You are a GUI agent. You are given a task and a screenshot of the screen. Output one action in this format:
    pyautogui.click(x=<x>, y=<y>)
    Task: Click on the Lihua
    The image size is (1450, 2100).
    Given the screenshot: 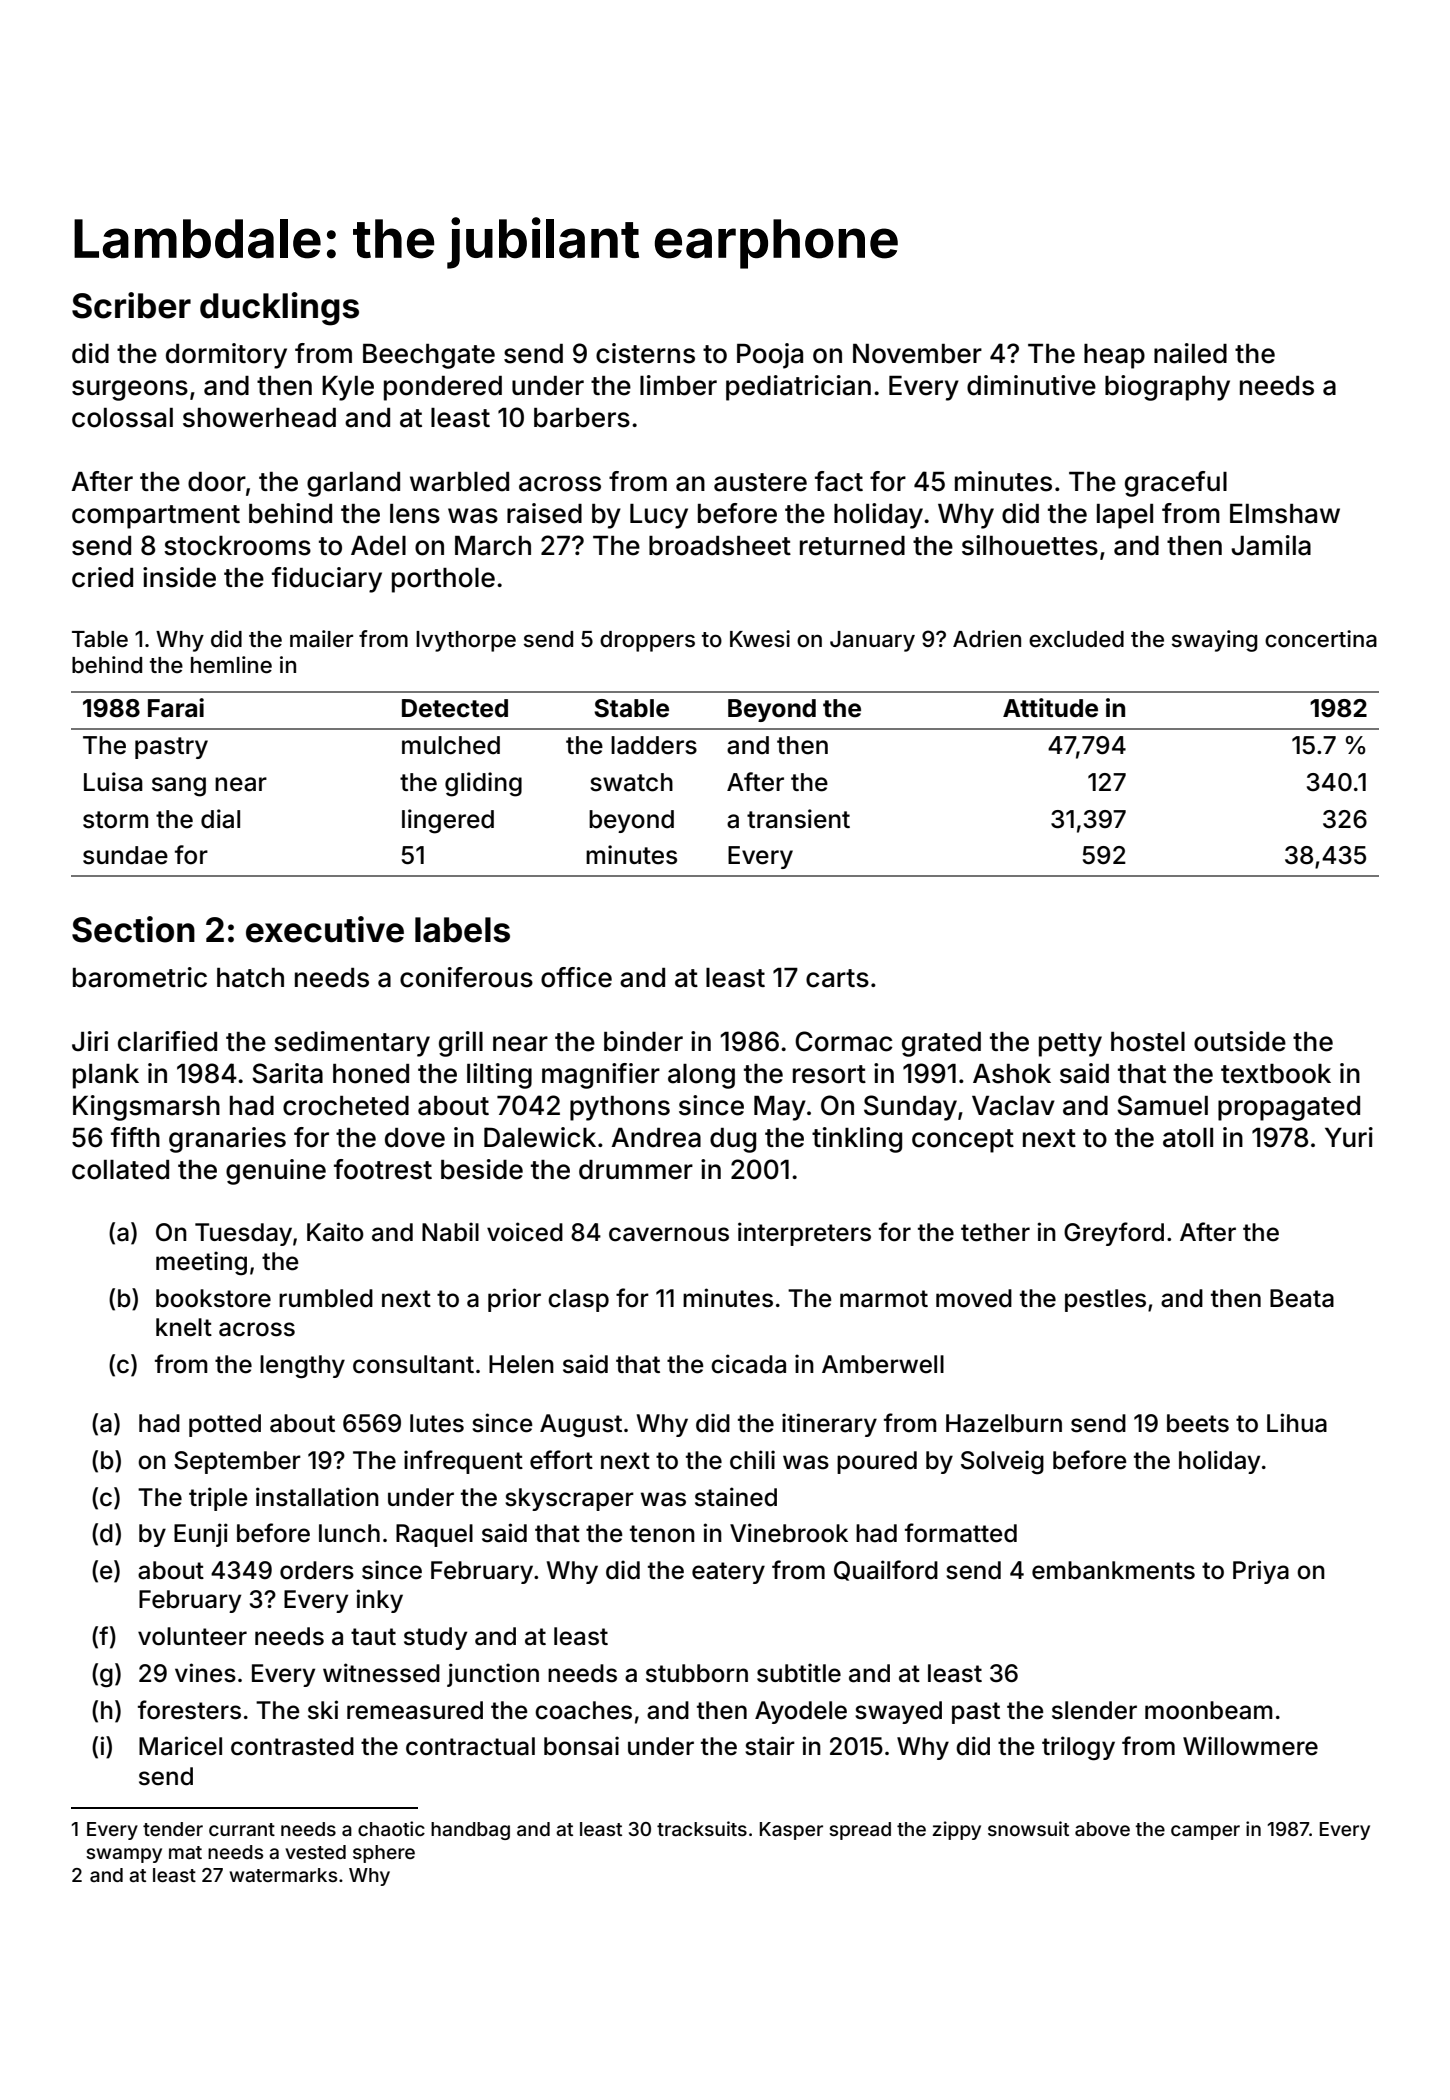 What is the action you would take?
    pyautogui.click(x=1297, y=1423)
